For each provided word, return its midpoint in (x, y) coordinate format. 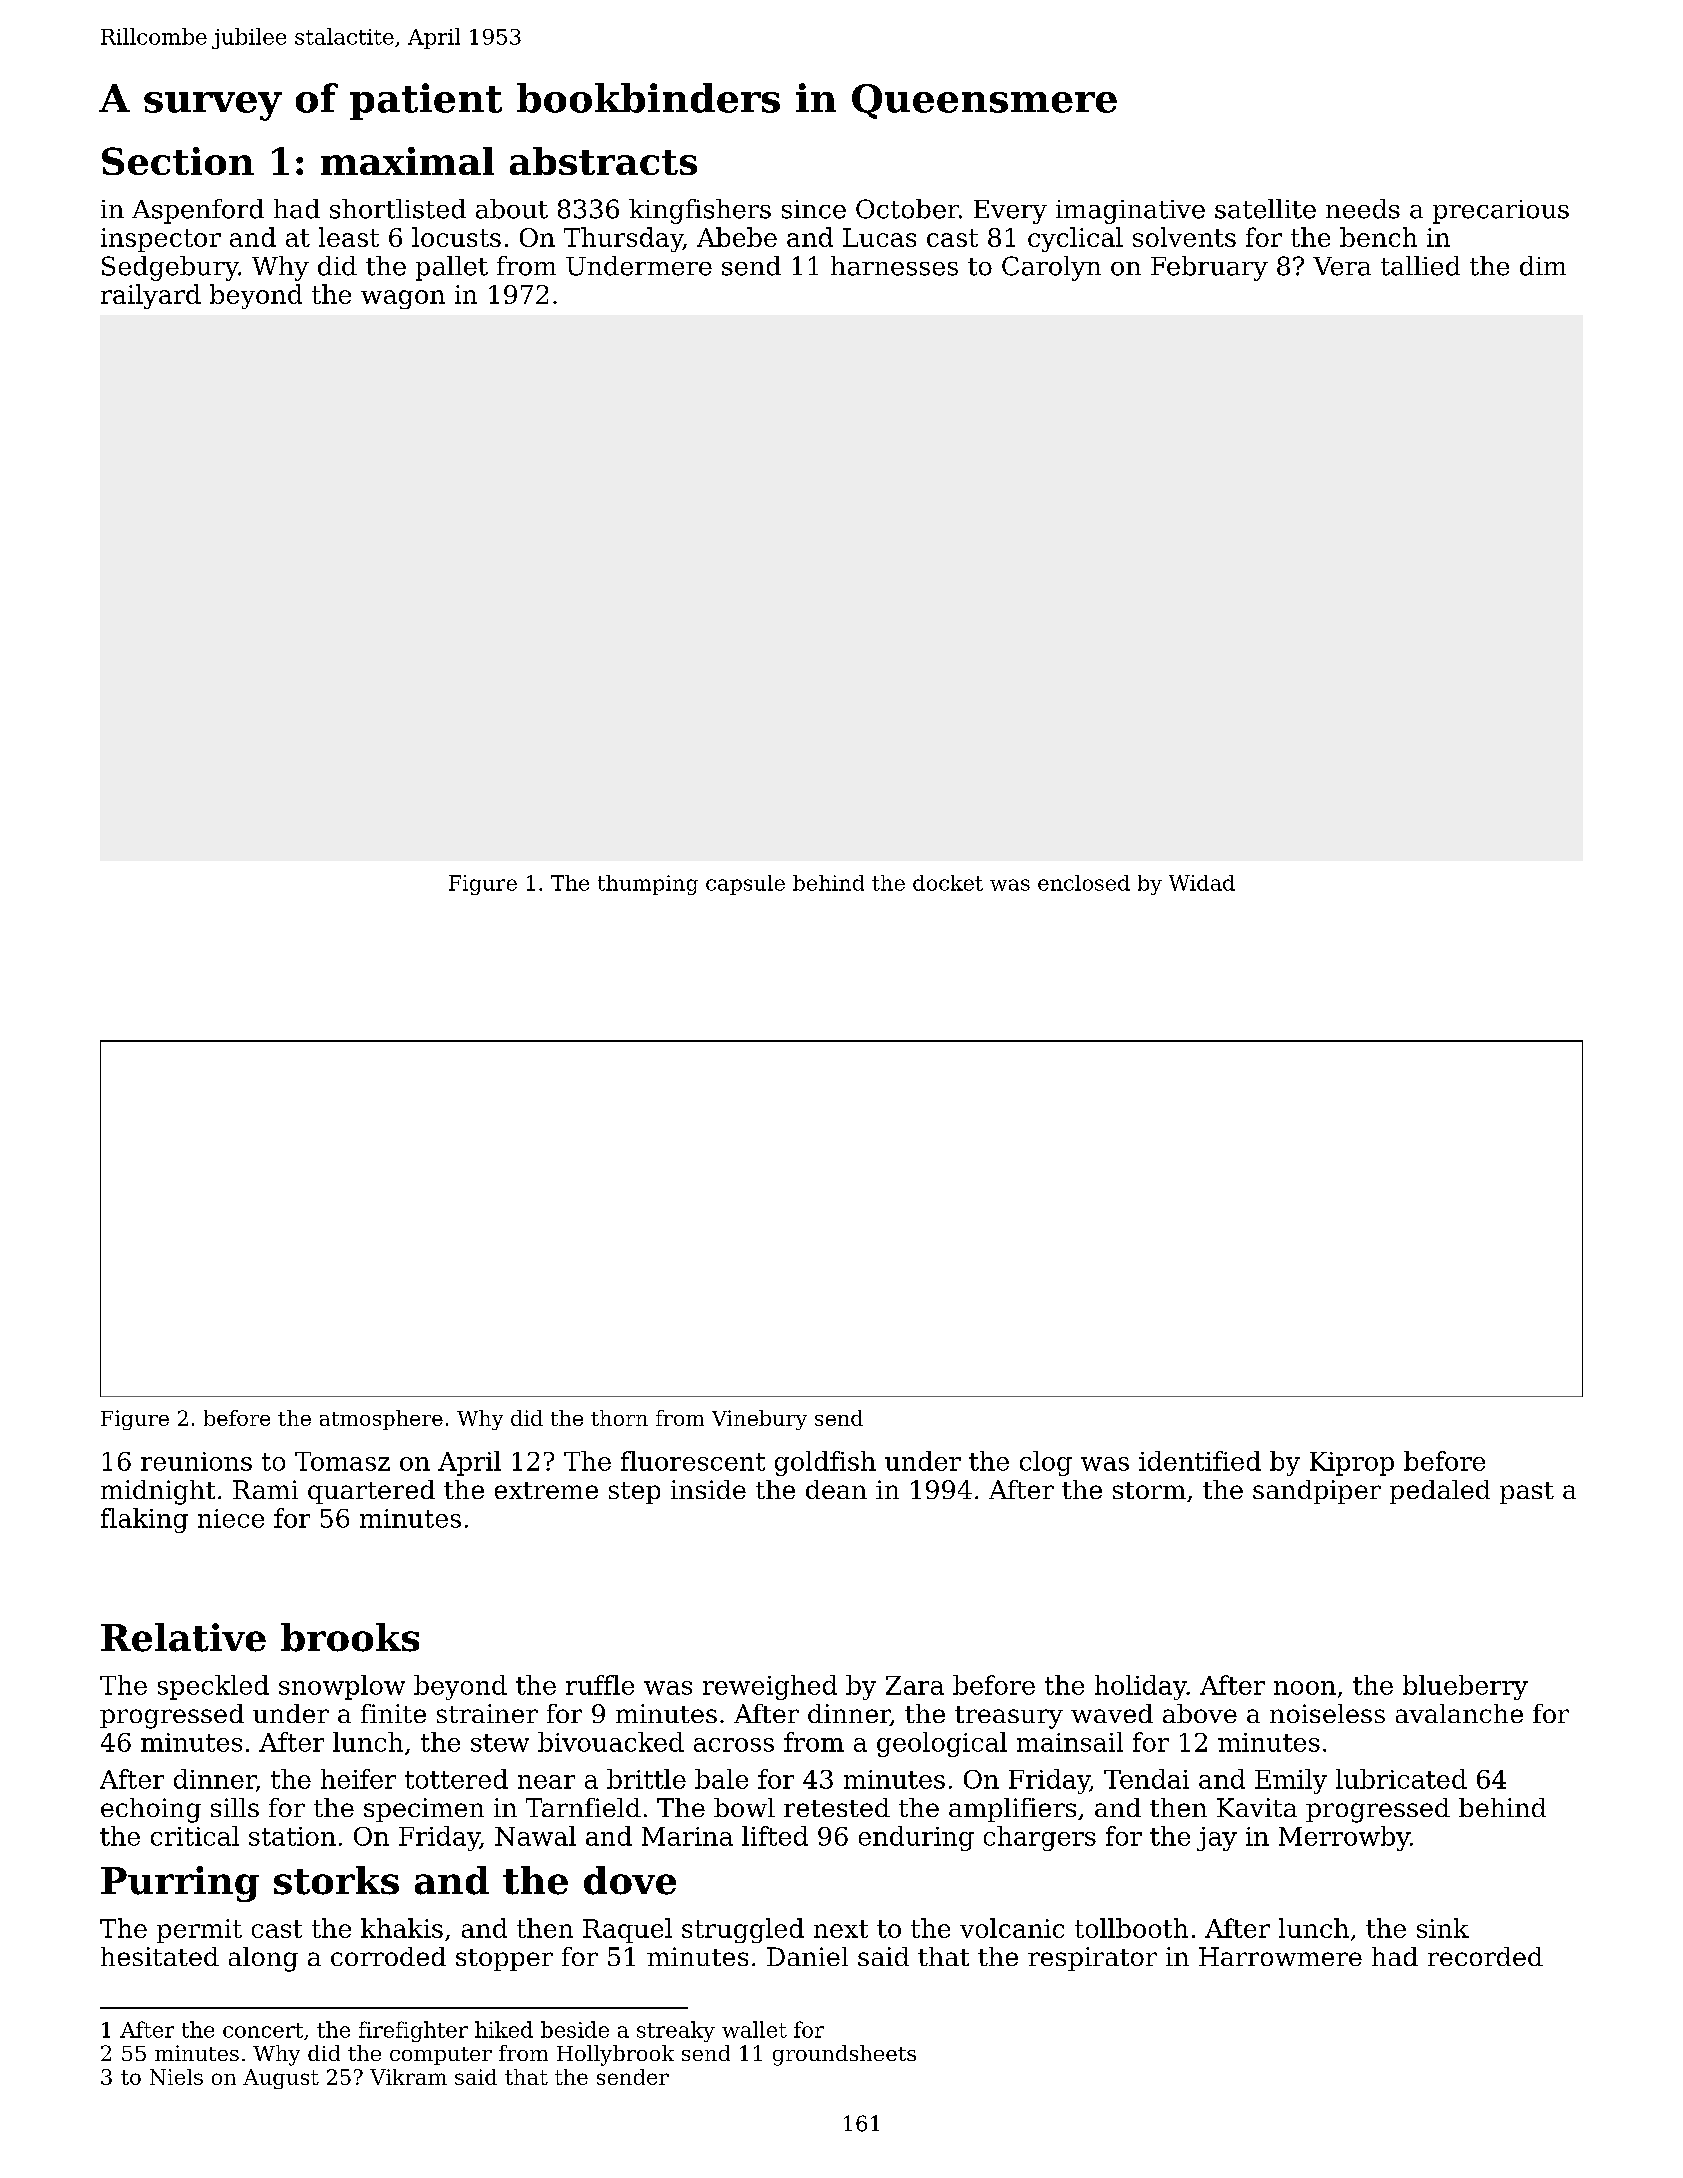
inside (708, 1489)
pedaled (1440, 1492)
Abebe (737, 237)
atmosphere (381, 1420)
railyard (151, 296)
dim (1543, 266)
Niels (176, 2077)
